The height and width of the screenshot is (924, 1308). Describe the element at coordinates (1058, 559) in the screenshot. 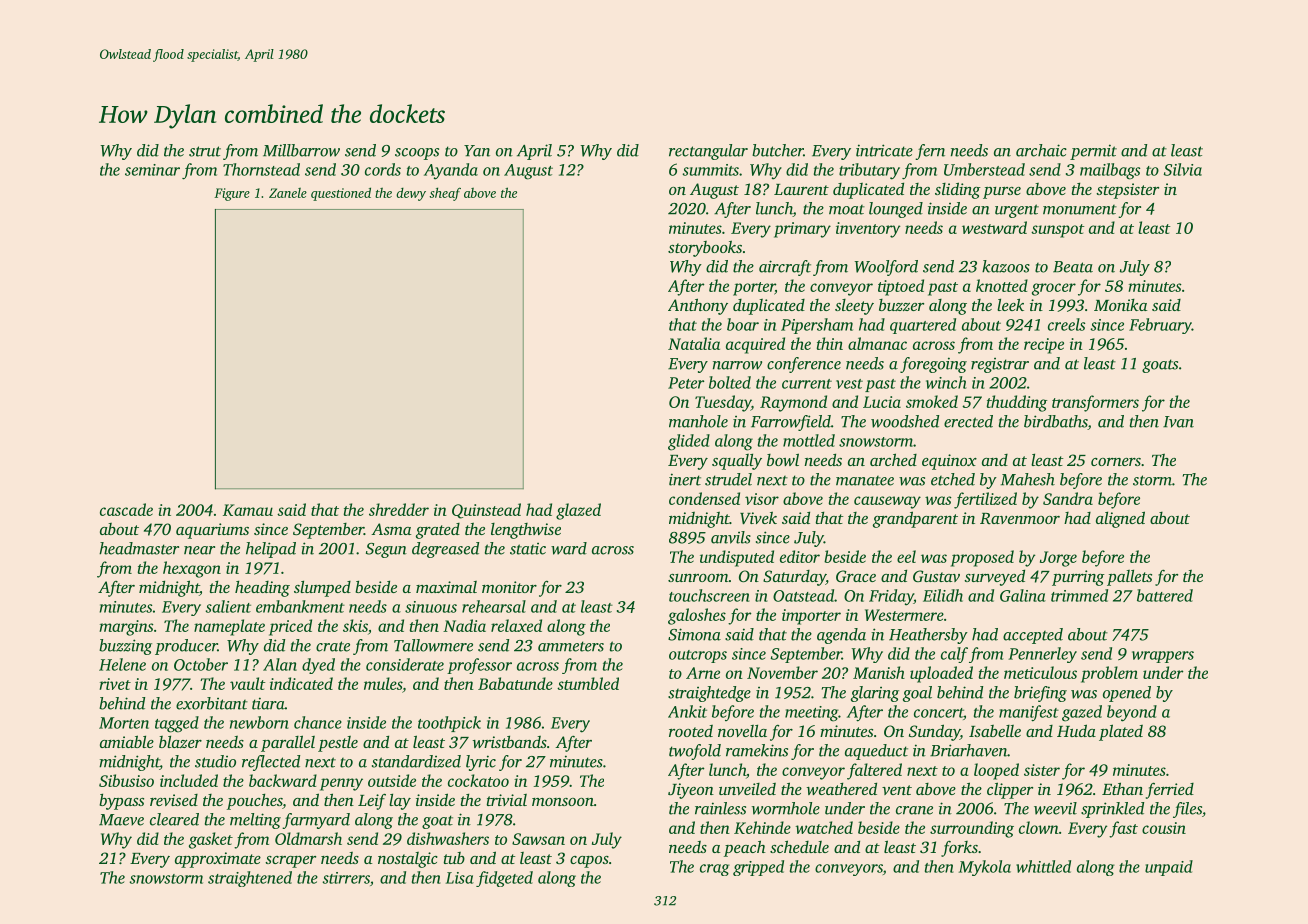

I see `Jorge` at that location.
